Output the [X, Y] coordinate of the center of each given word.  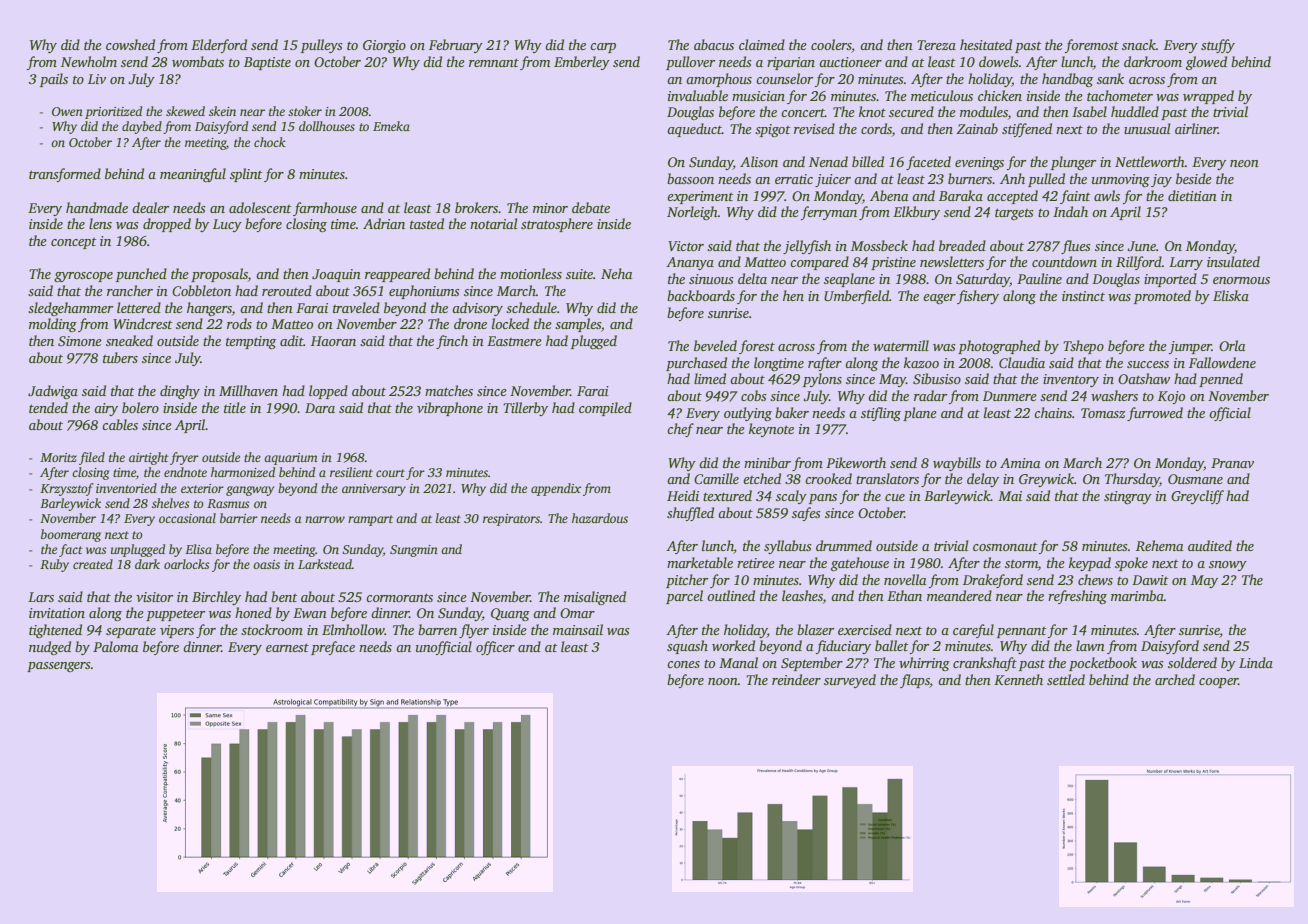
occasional [187, 518]
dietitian [1192, 195]
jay [1161, 180]
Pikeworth [856, 462]
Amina [1020, 463]
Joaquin [336, 275]
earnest [287, 647]
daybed [142, 127]
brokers [476, 207]
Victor [686, 246]
